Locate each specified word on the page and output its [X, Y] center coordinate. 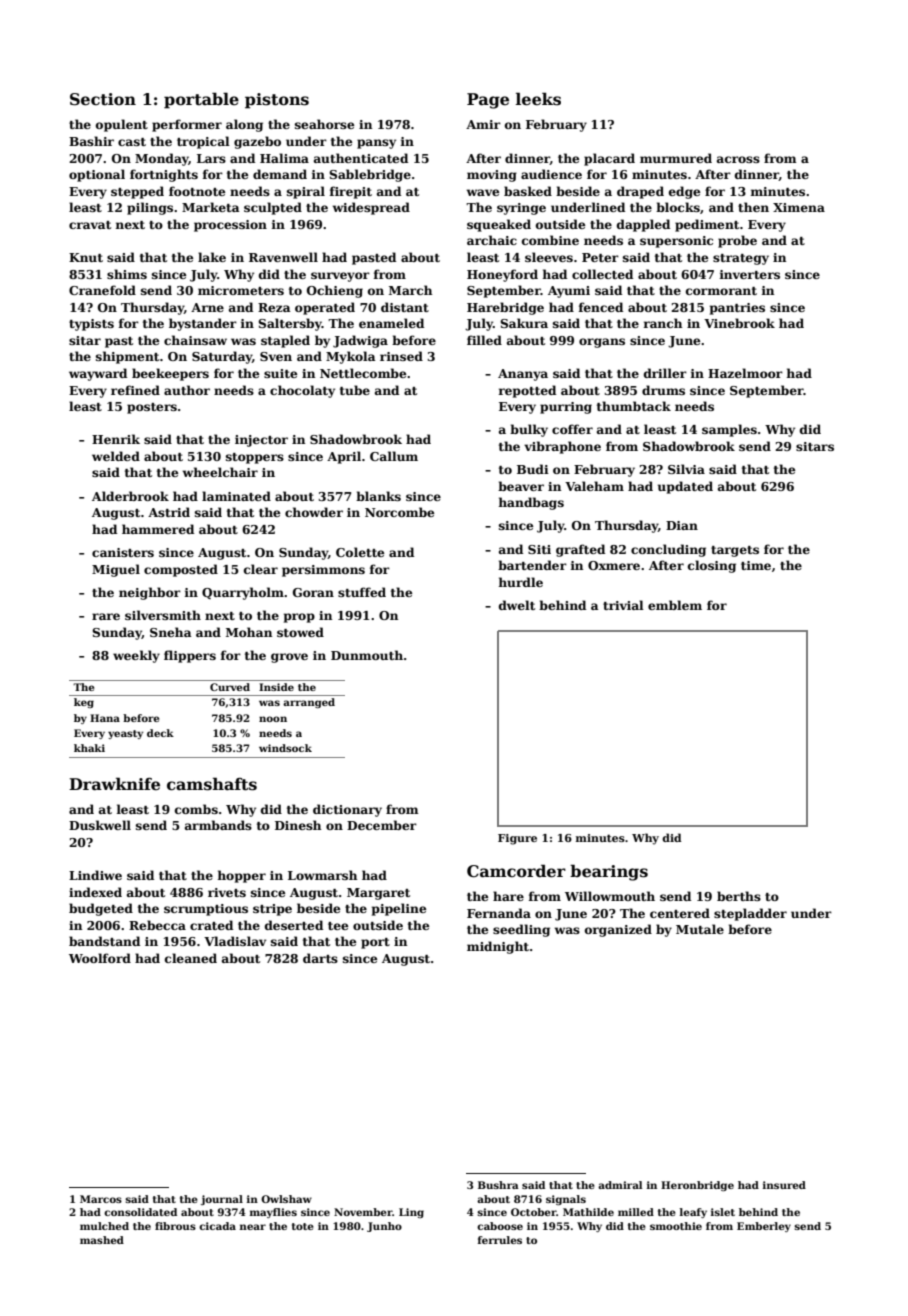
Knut [86, 257]
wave [482, 192]
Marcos [101, 1199]
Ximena [799, 207]
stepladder [750, 914]
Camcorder [516, 871]
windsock [285, 748]
